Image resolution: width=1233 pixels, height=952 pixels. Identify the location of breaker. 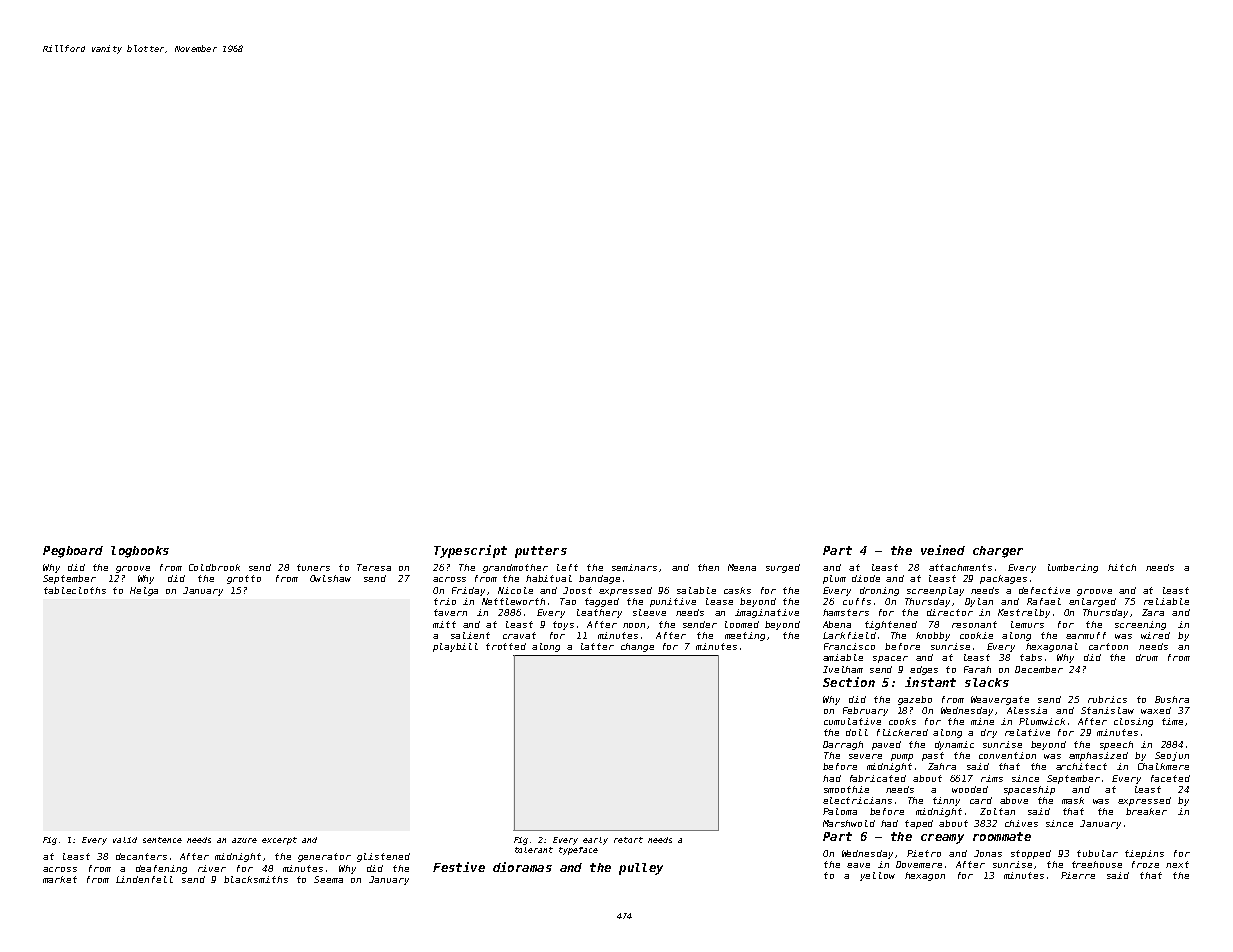
(1146, 811).
